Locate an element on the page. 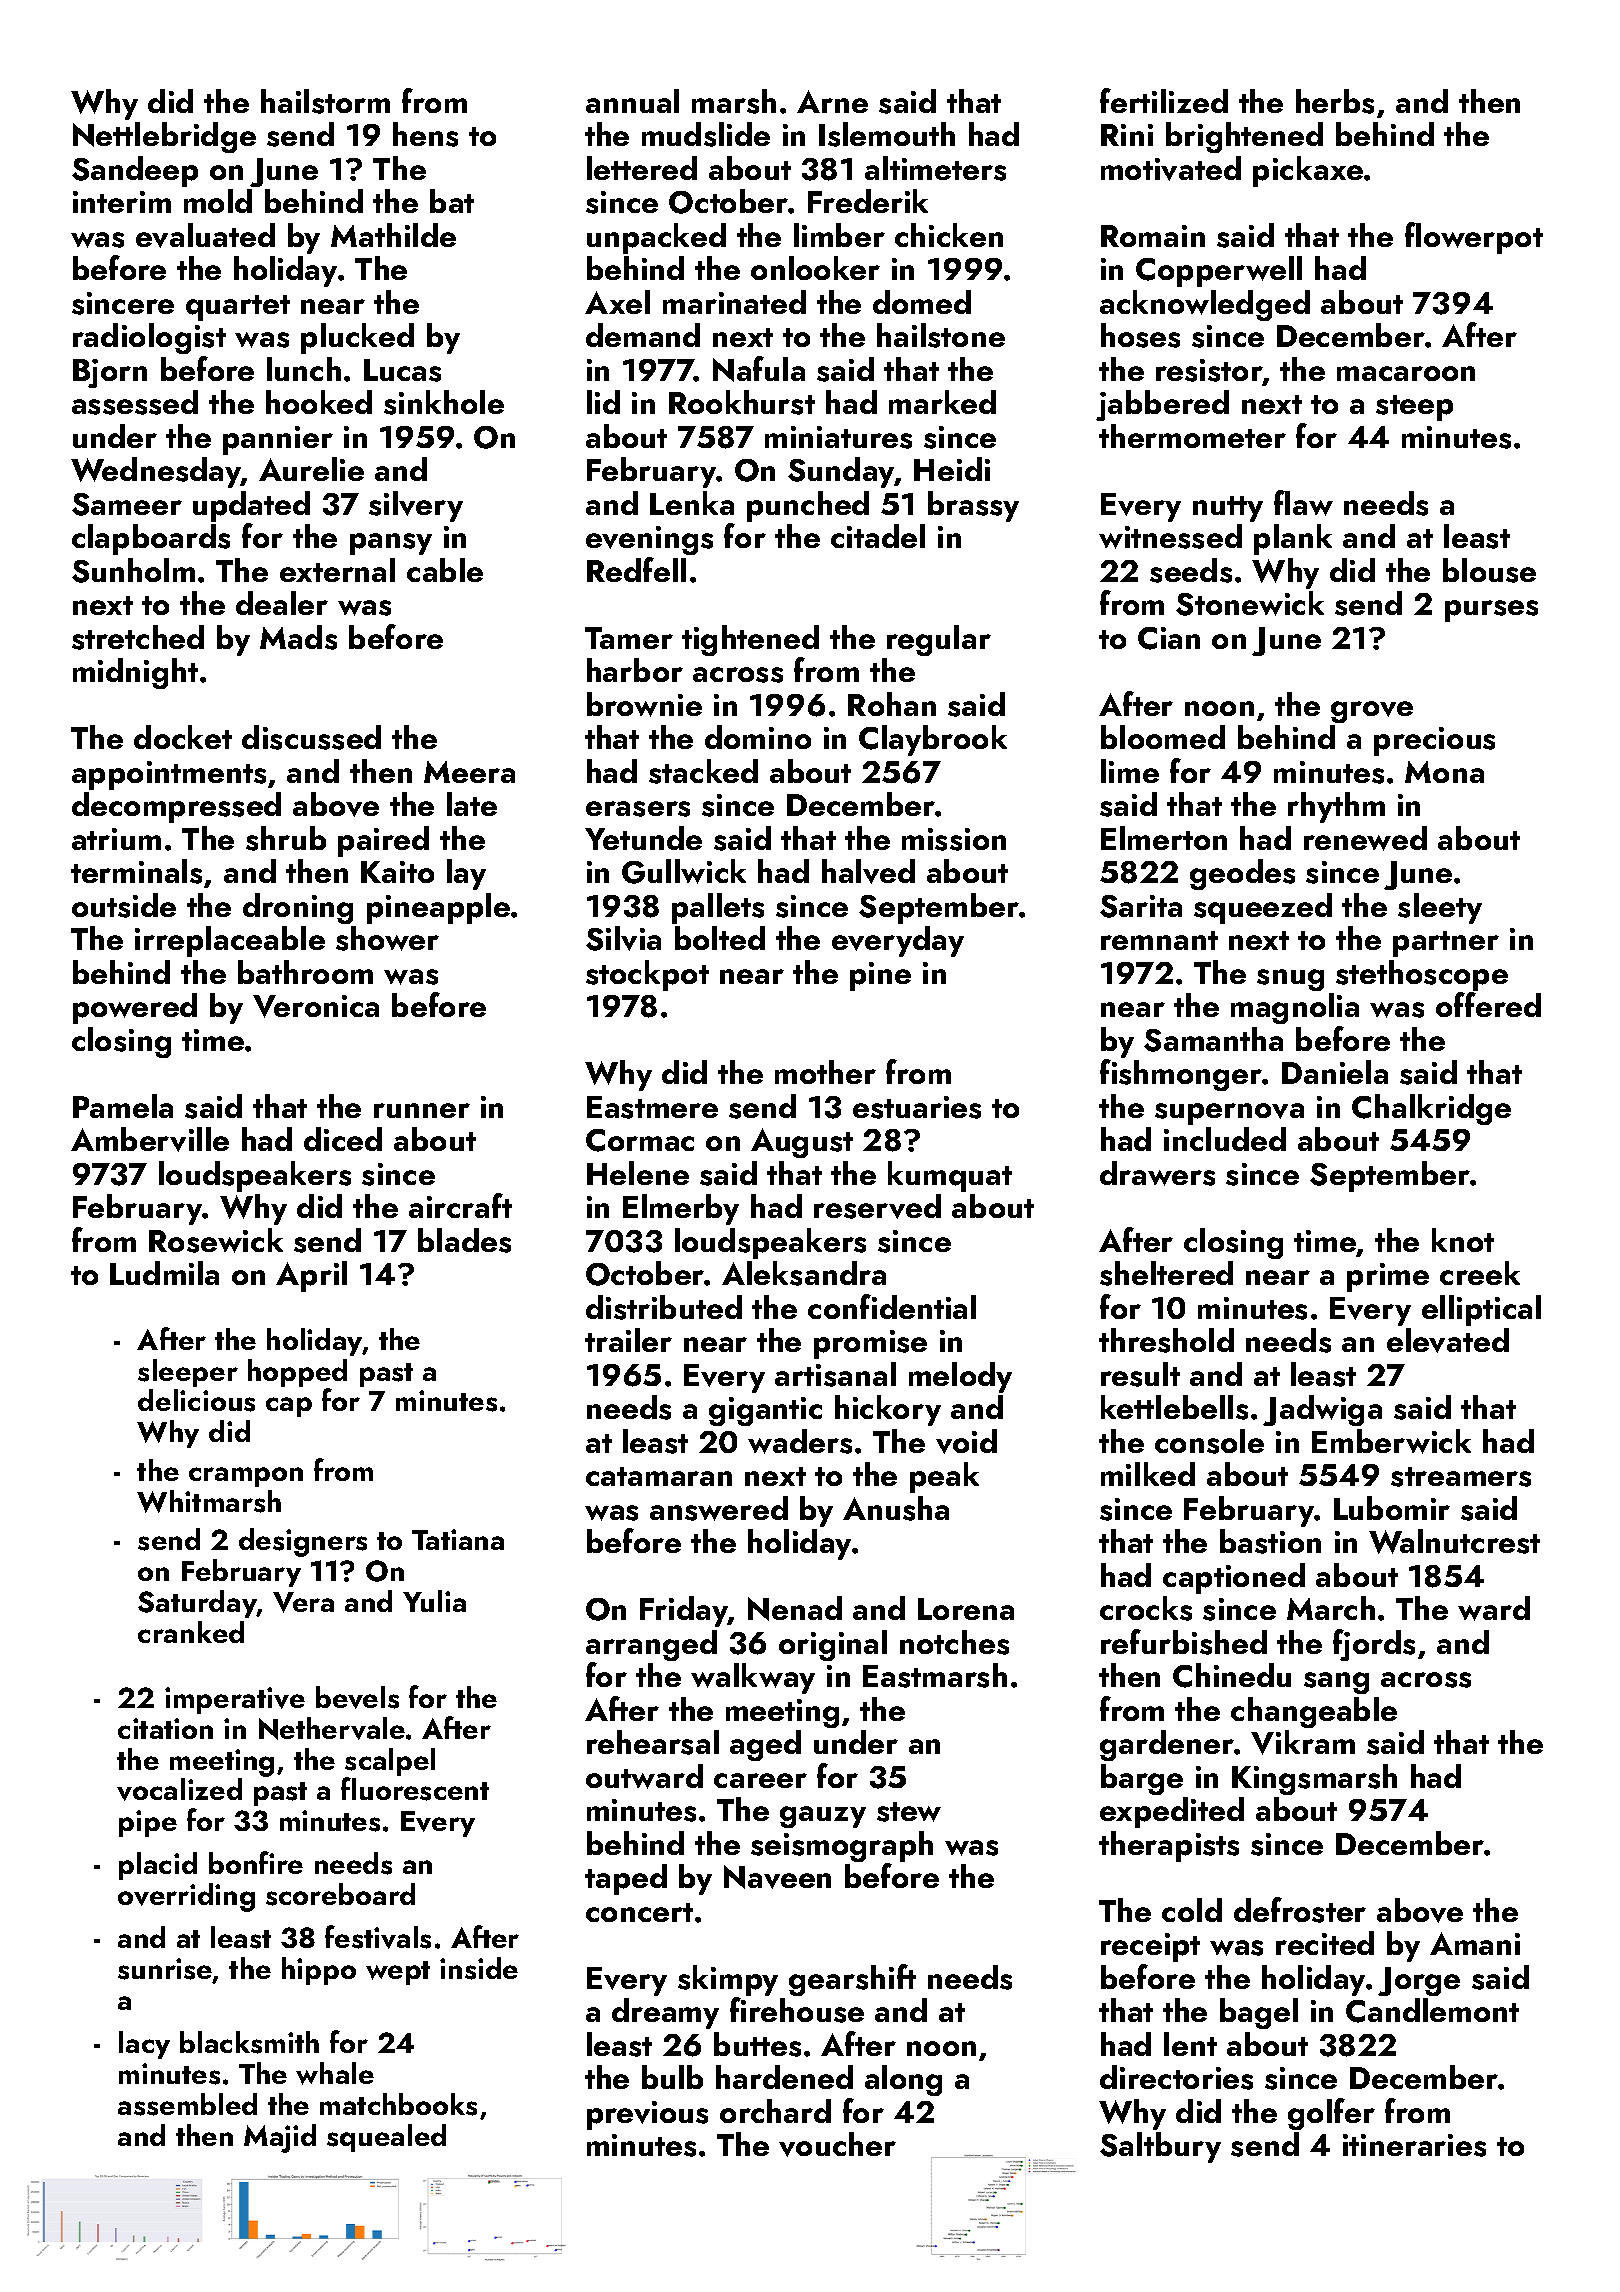 This document has height=2292, width=1620. fluorescent is located at coordinates (415, 1789).
